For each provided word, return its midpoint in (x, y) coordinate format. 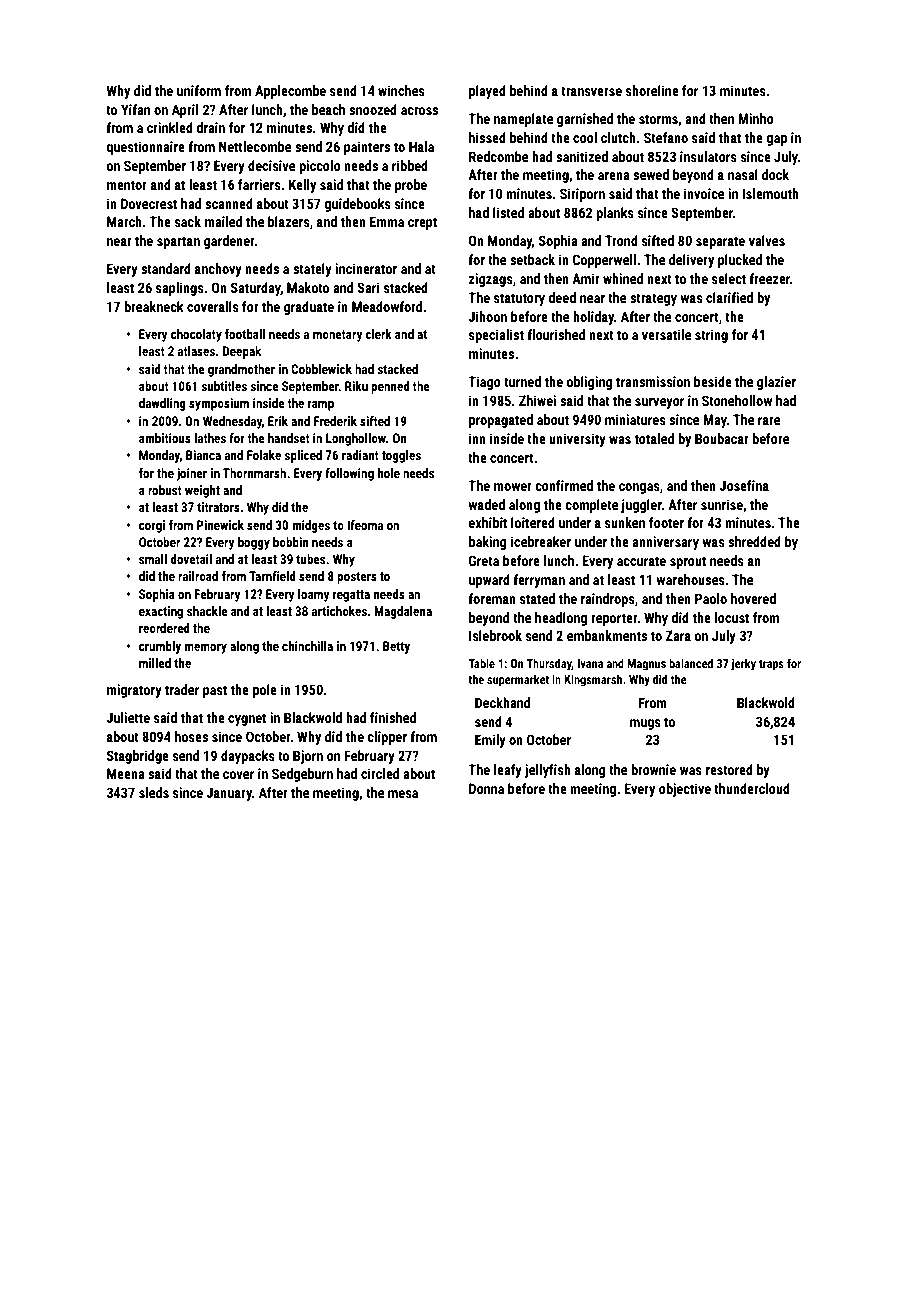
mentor (127, 185)
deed (562, 297)
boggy (254, 543)
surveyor (659, 403)
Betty (396, 647)
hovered (753, 598)
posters (357, 578)
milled (155, 663)
